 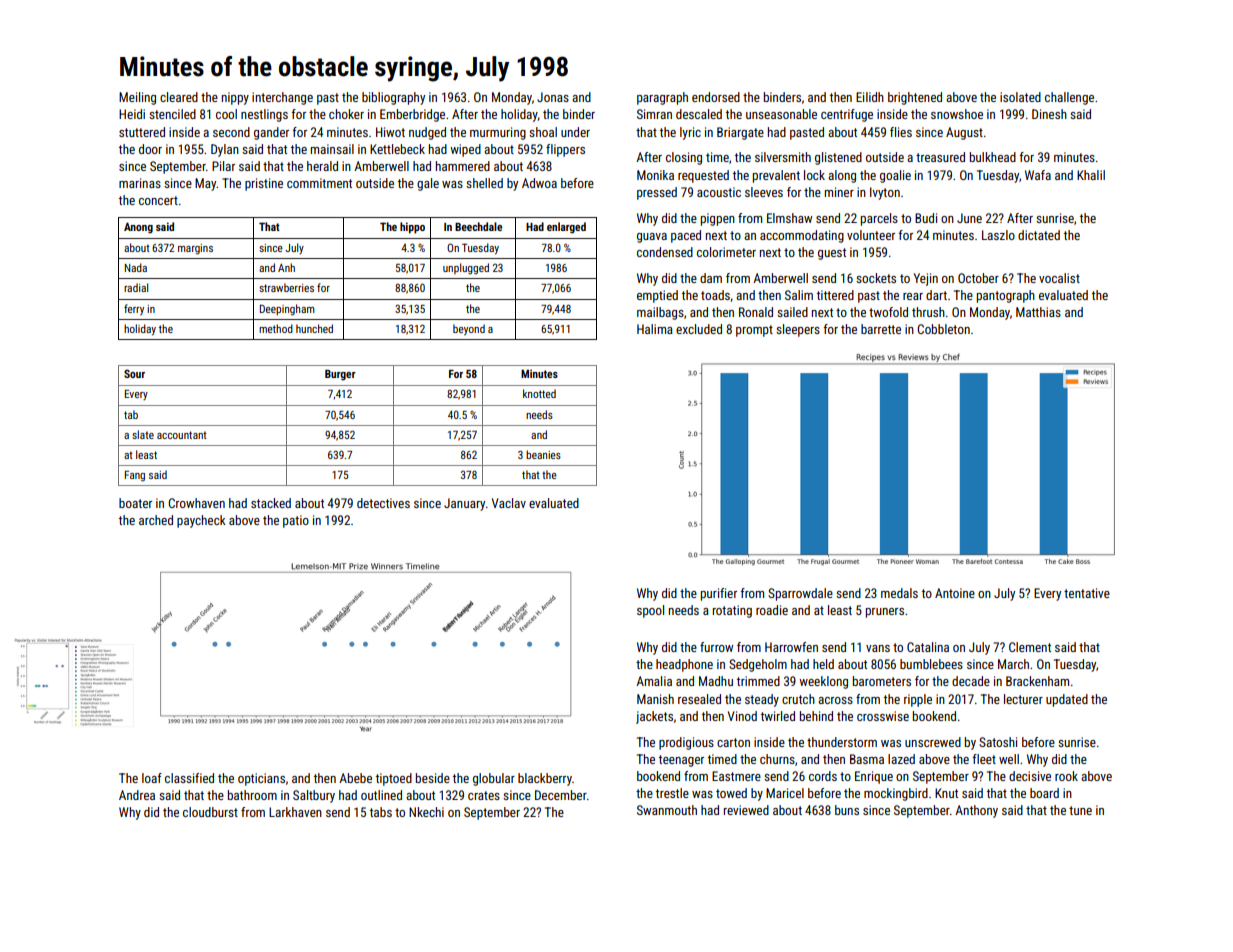 What do you see at coordinates (650, 611) in the document?
I see `spool` at bounding box center [650, 611].
